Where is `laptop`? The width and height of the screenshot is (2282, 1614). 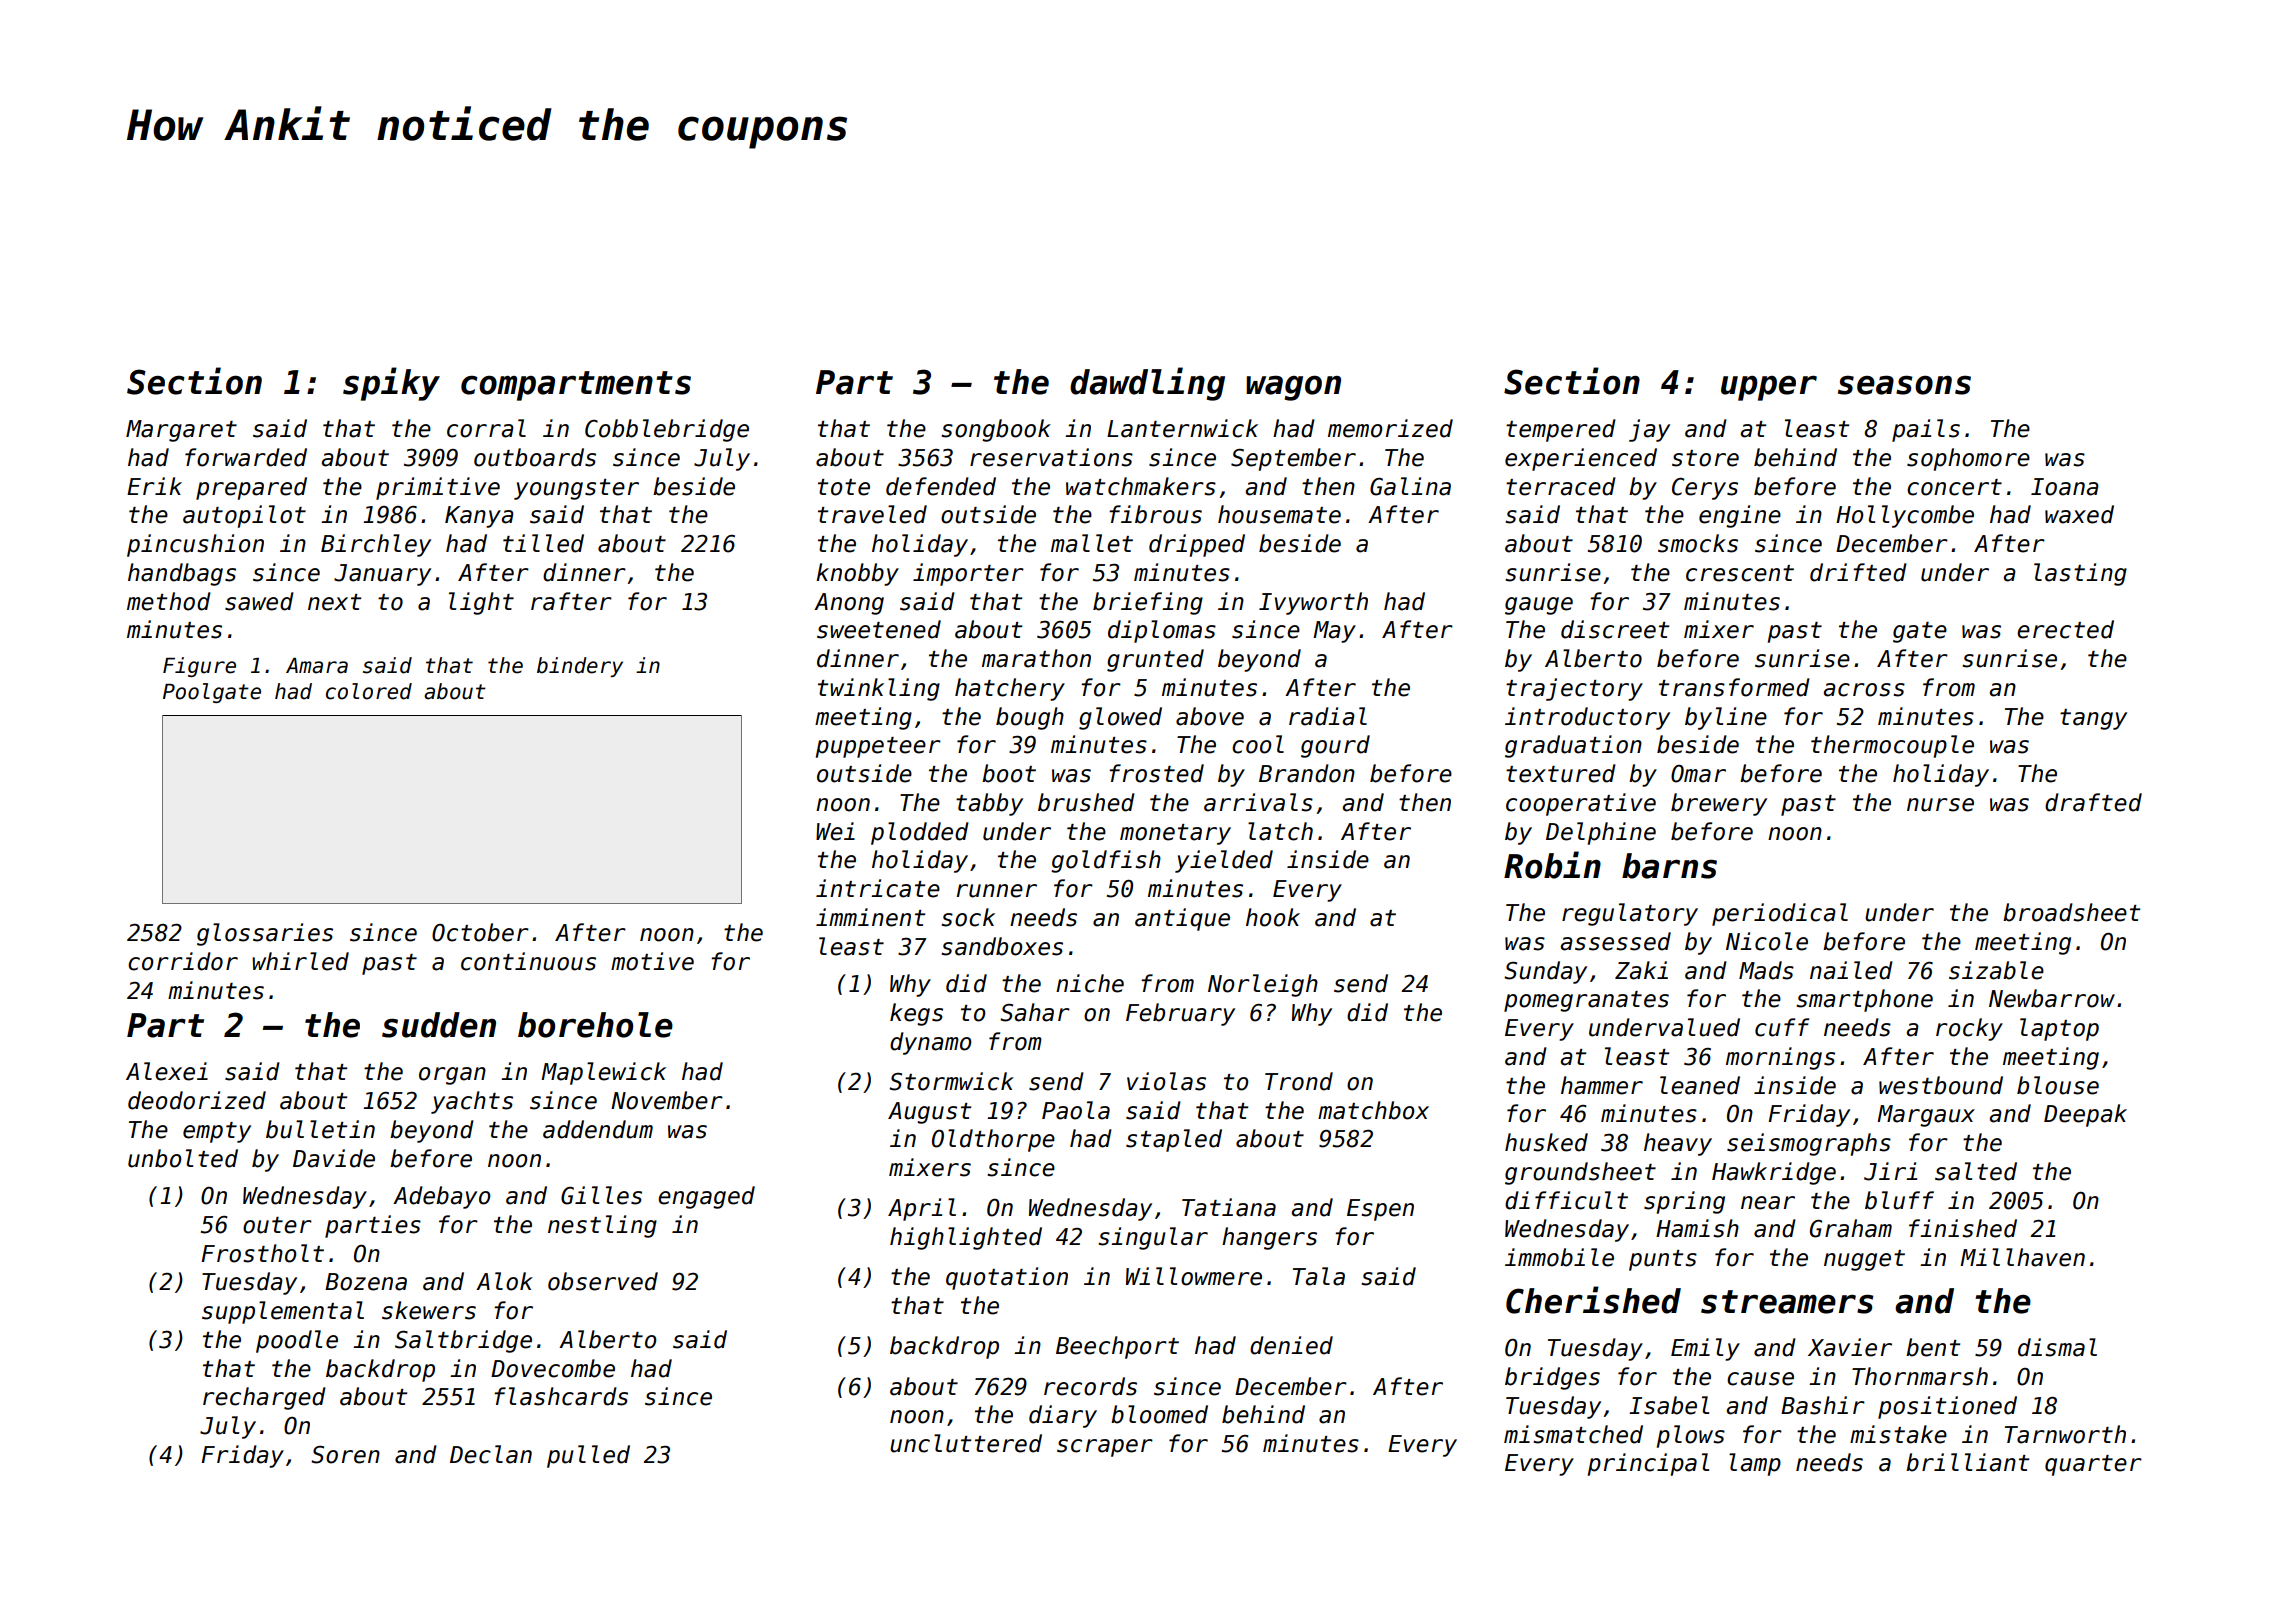
laptop is located at coordinates (2059, 1029).
